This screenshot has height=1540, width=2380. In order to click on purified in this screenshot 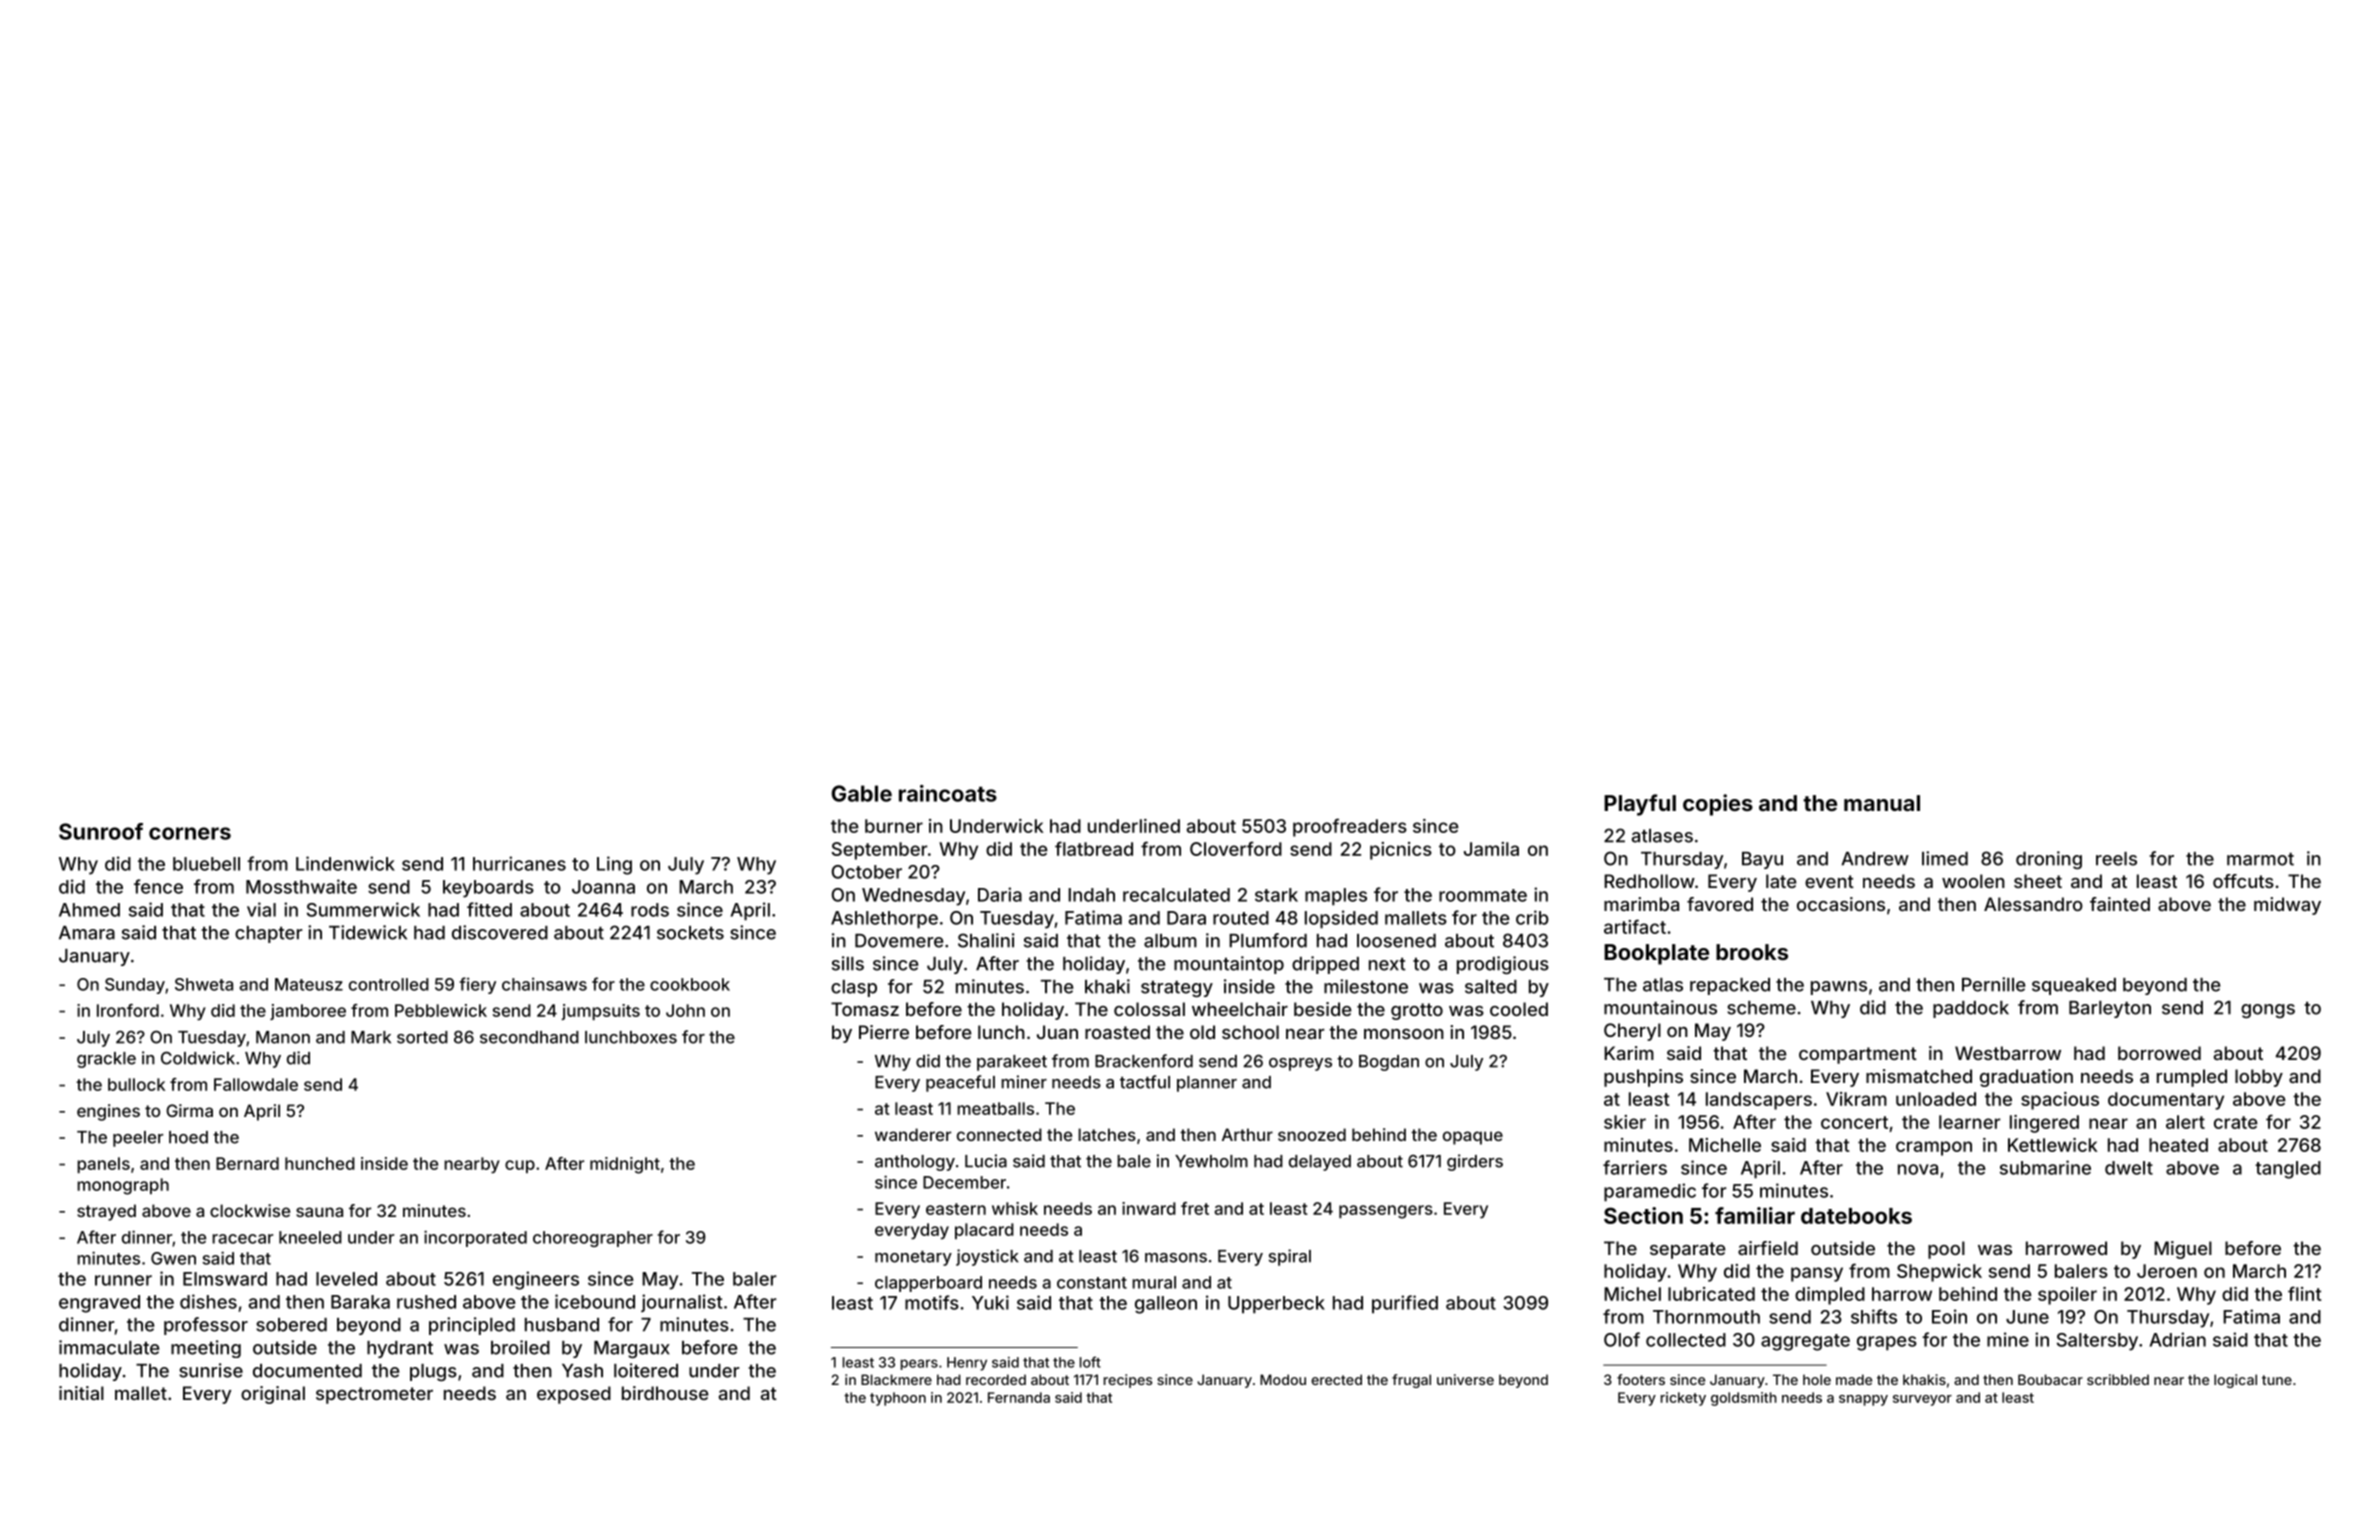, I will do `click(1405, 1304)`.
